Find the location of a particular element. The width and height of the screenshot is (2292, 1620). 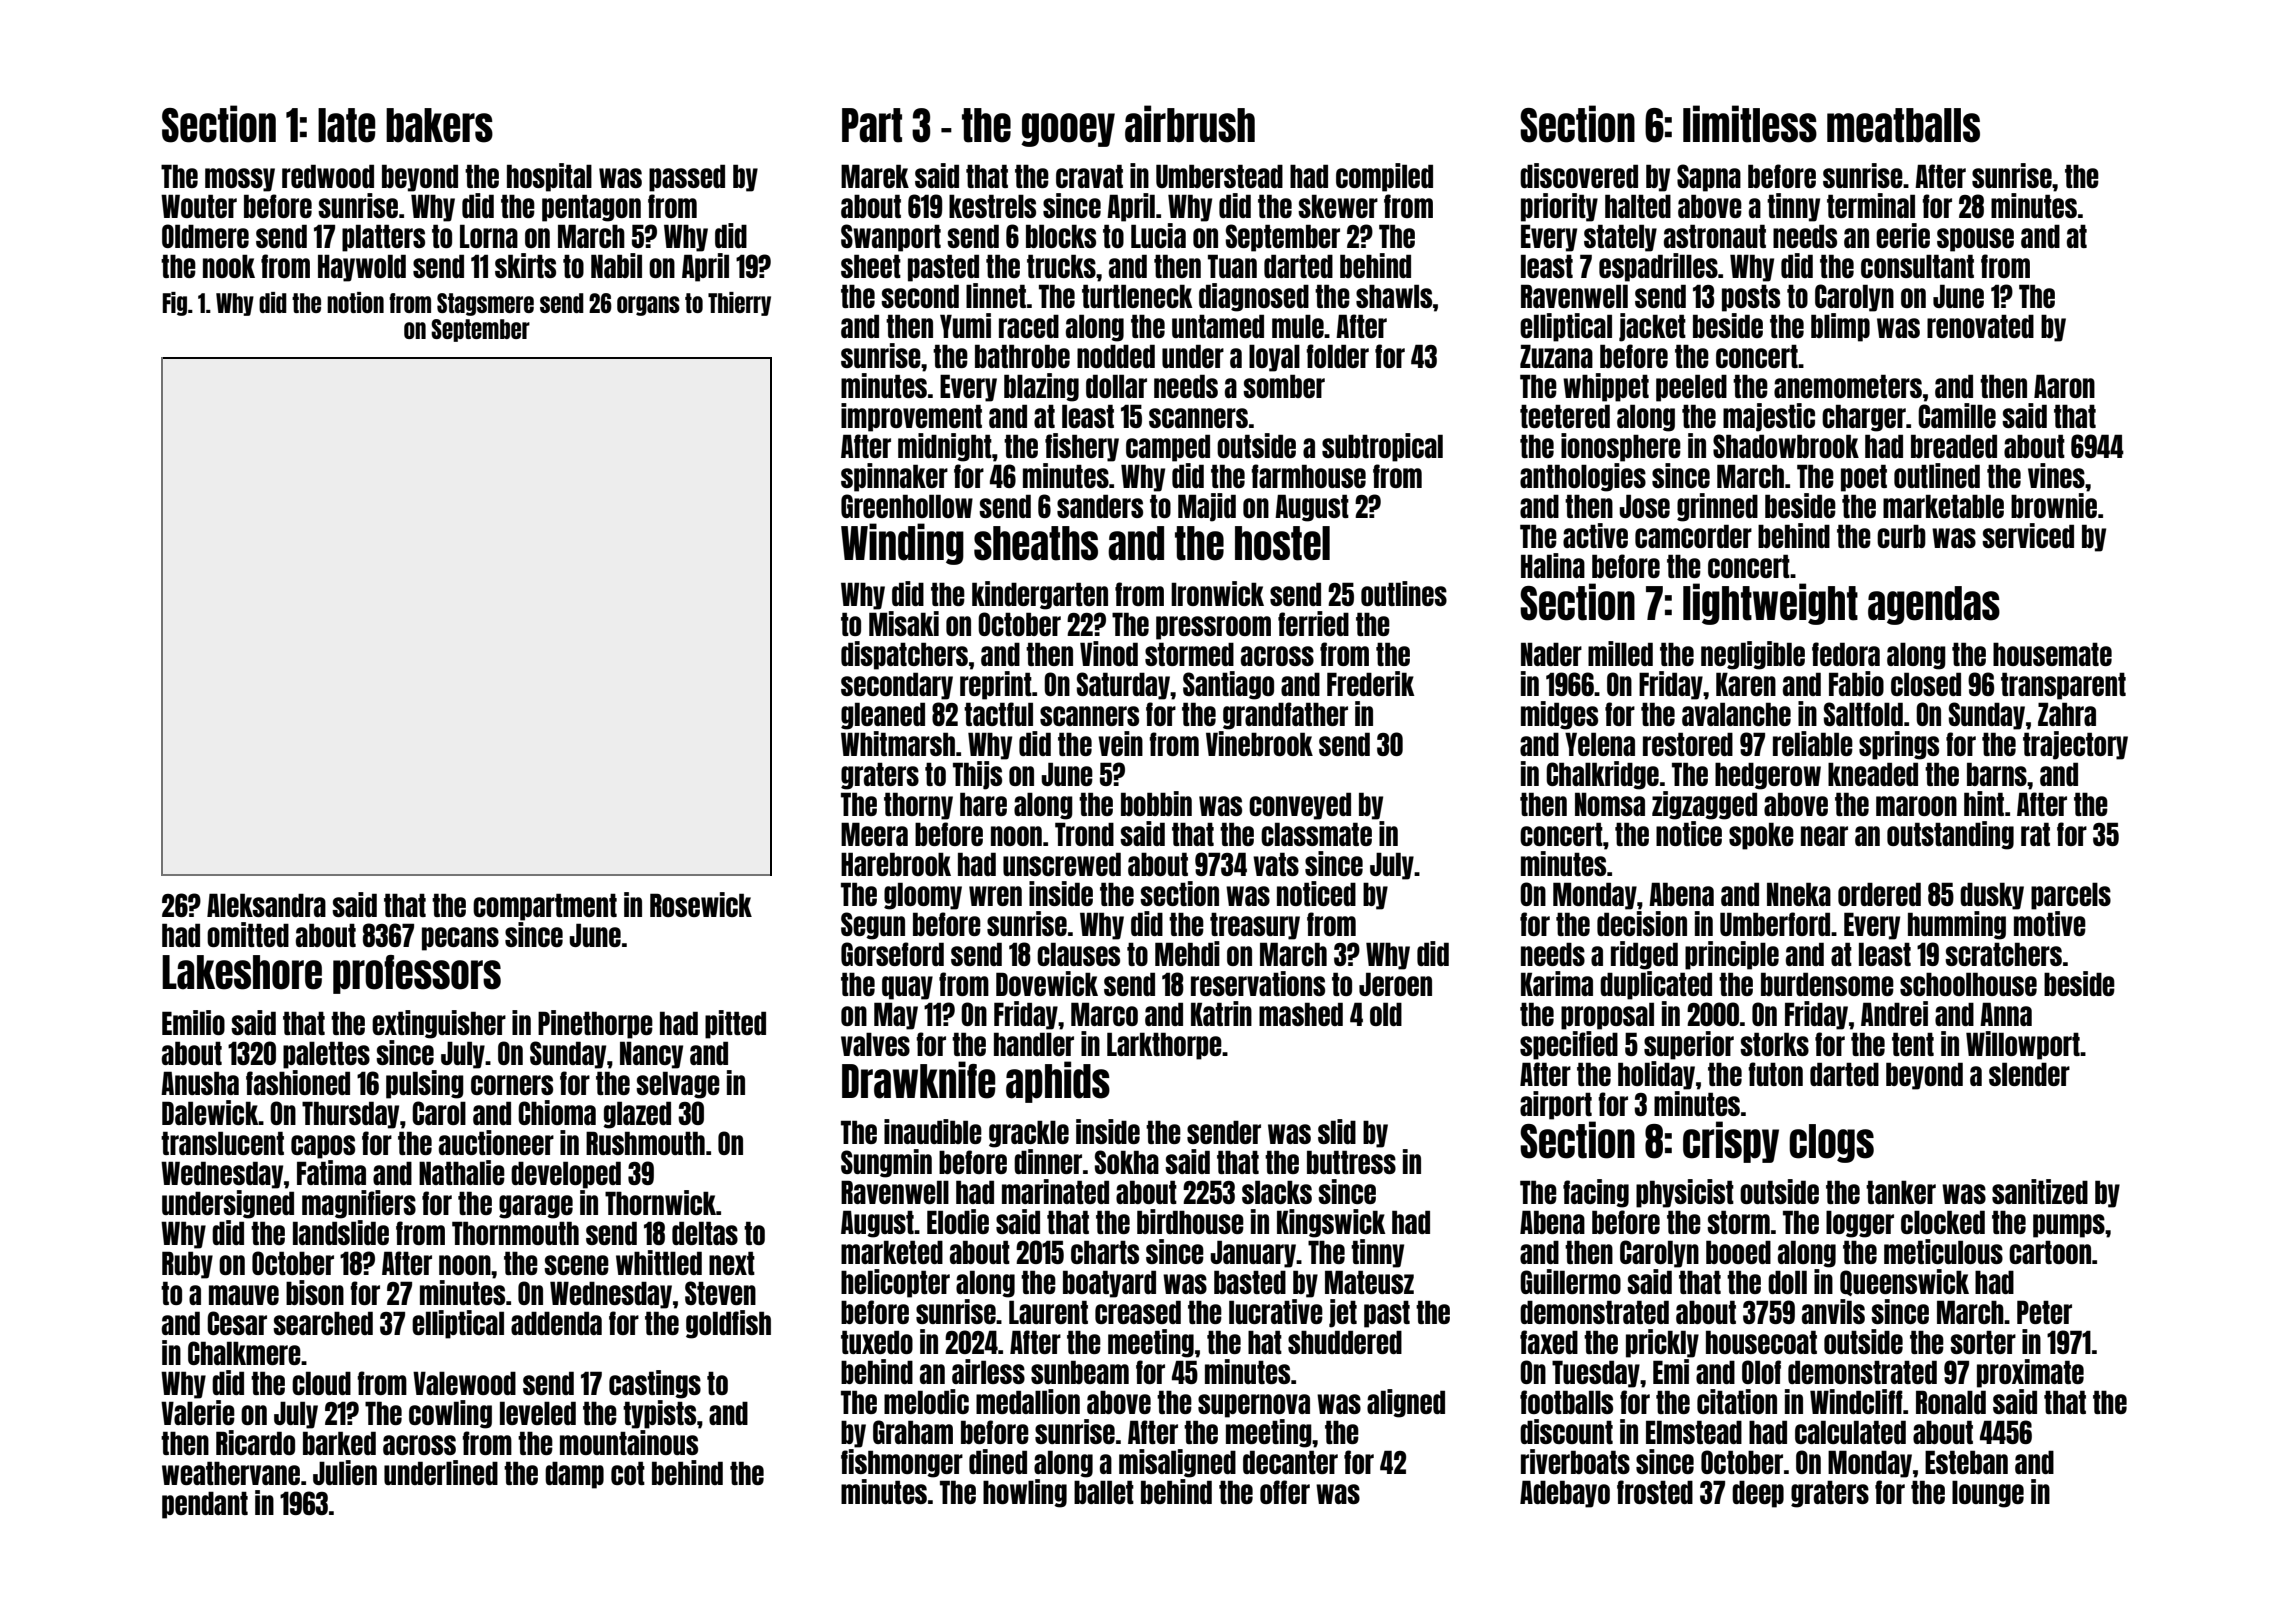

Misaki is located at coordinates (904, 623).
